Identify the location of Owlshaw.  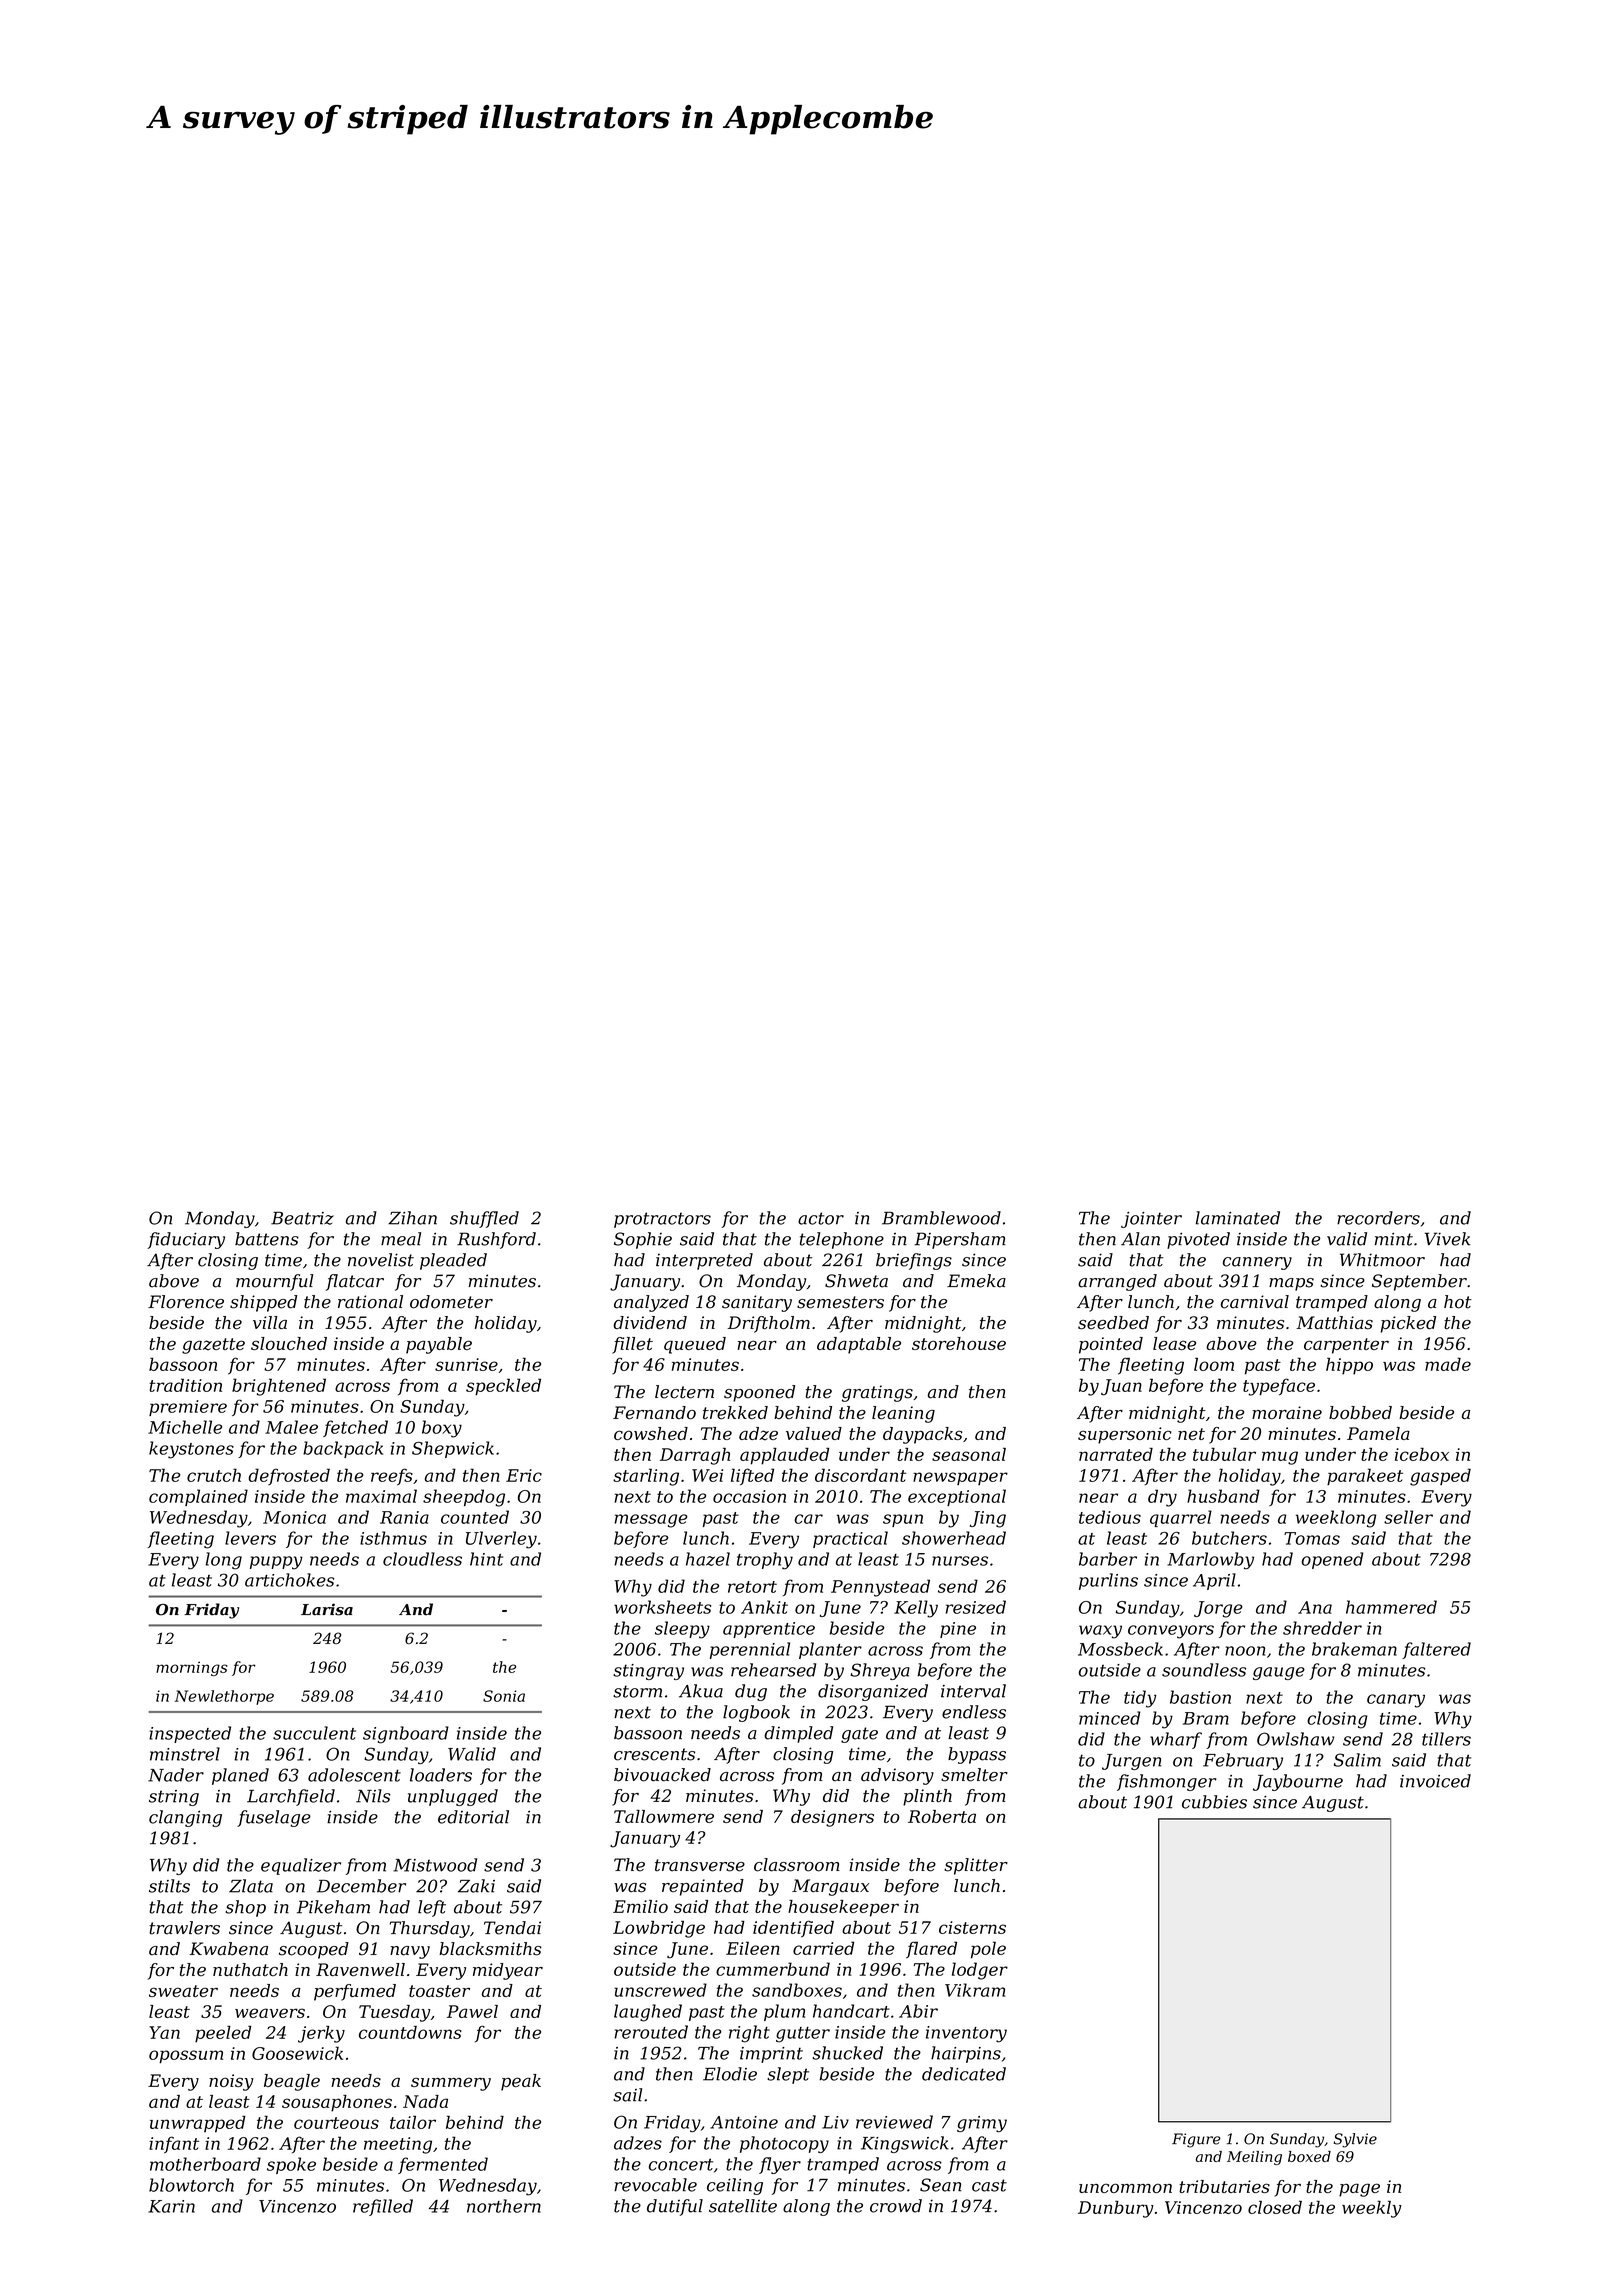
(1296, 1739).
